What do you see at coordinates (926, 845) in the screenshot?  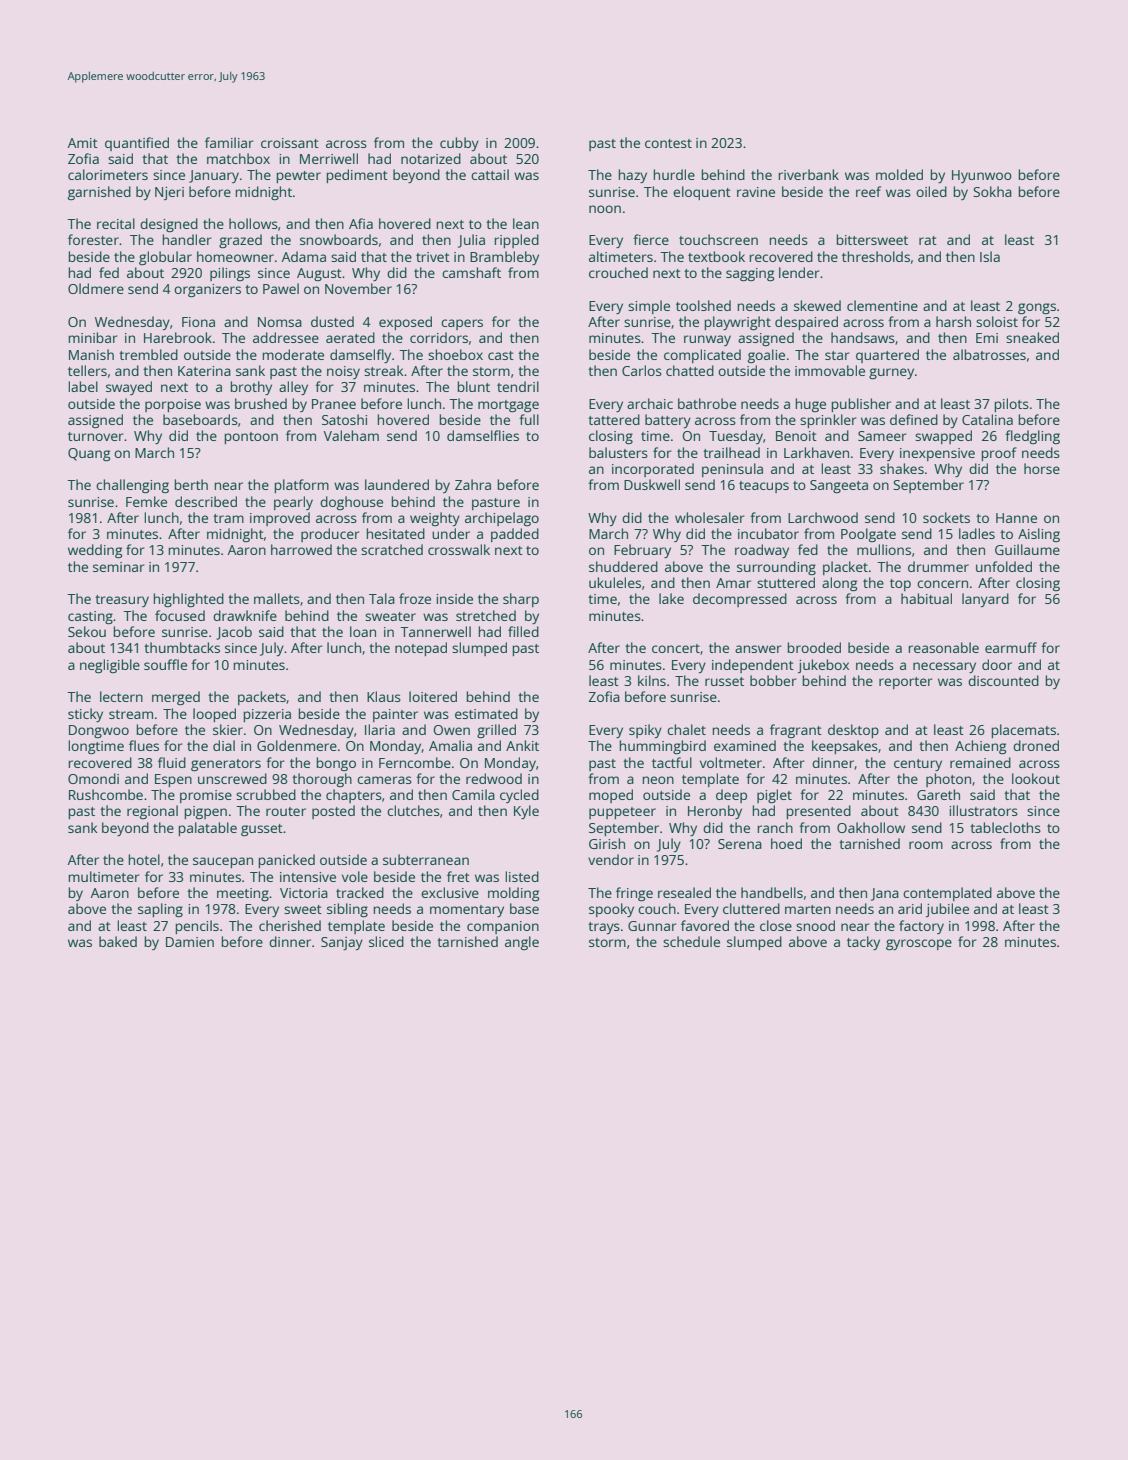 I see `room` at bounding box center [926, 845].
